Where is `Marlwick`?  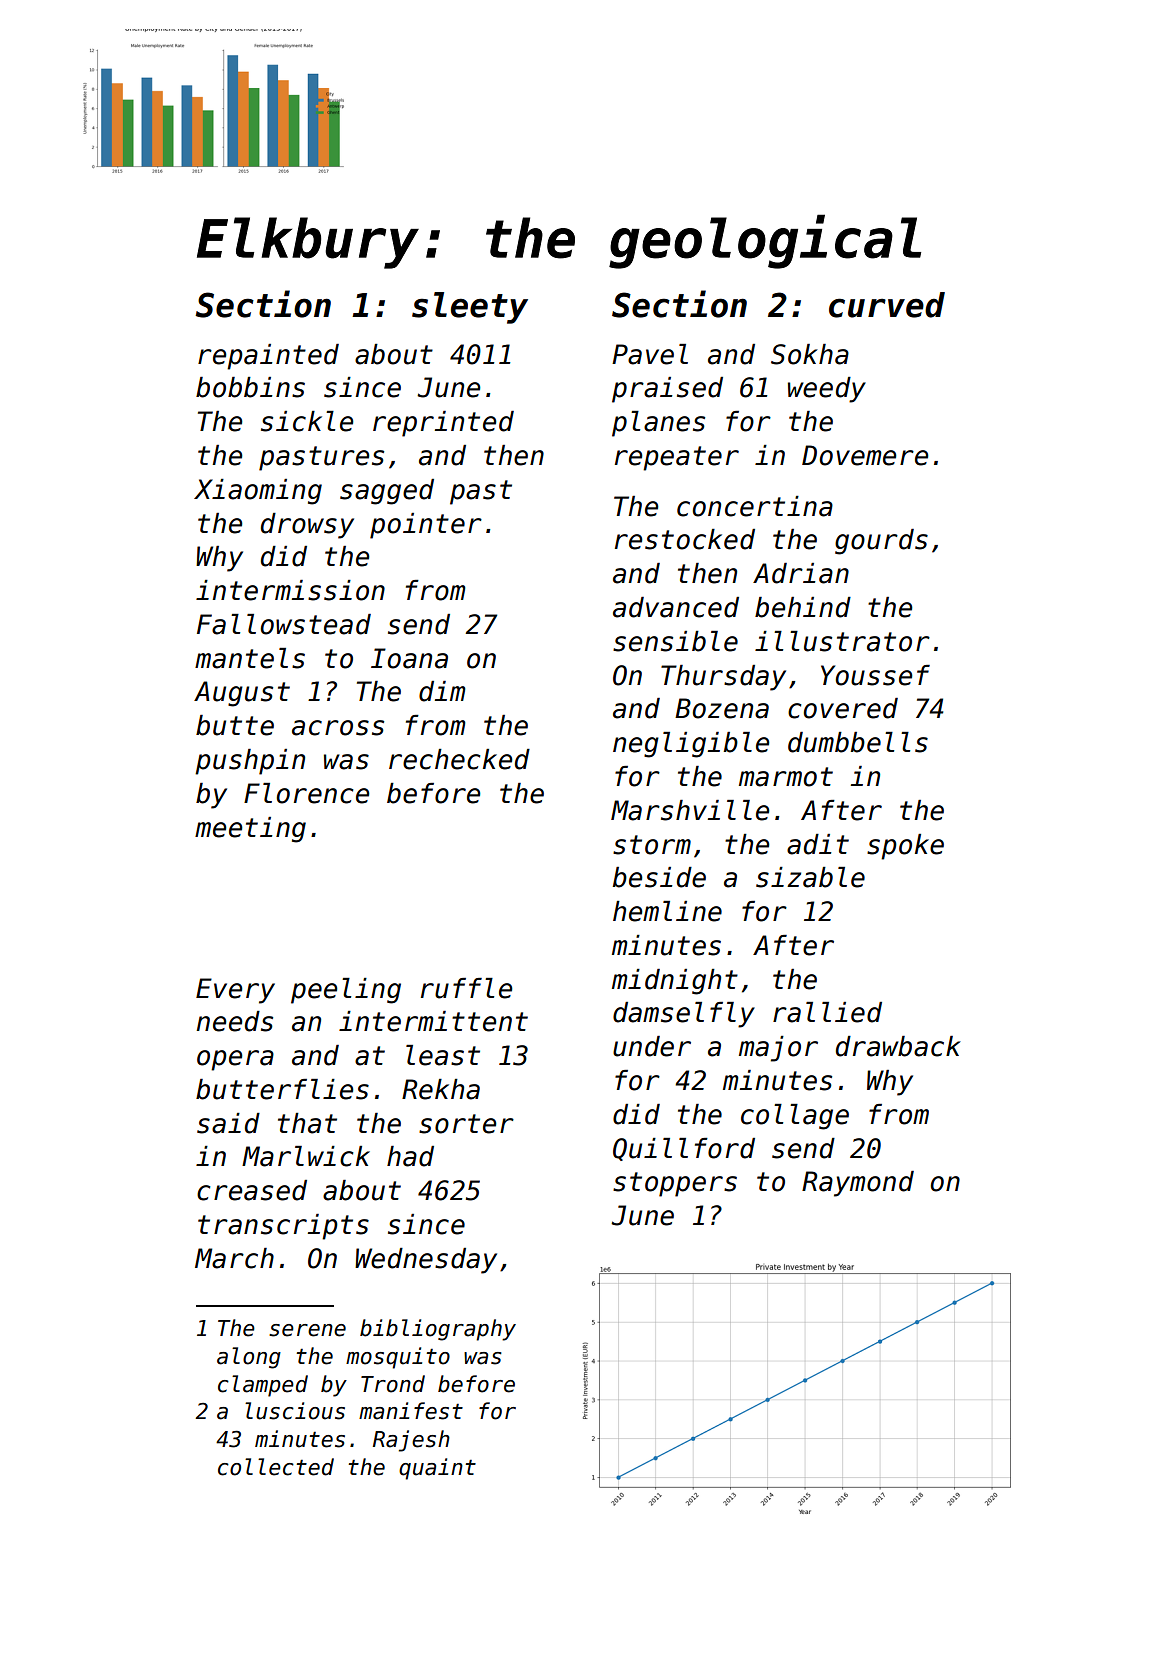
Marlwick is located at coordinates (306, 1156).
